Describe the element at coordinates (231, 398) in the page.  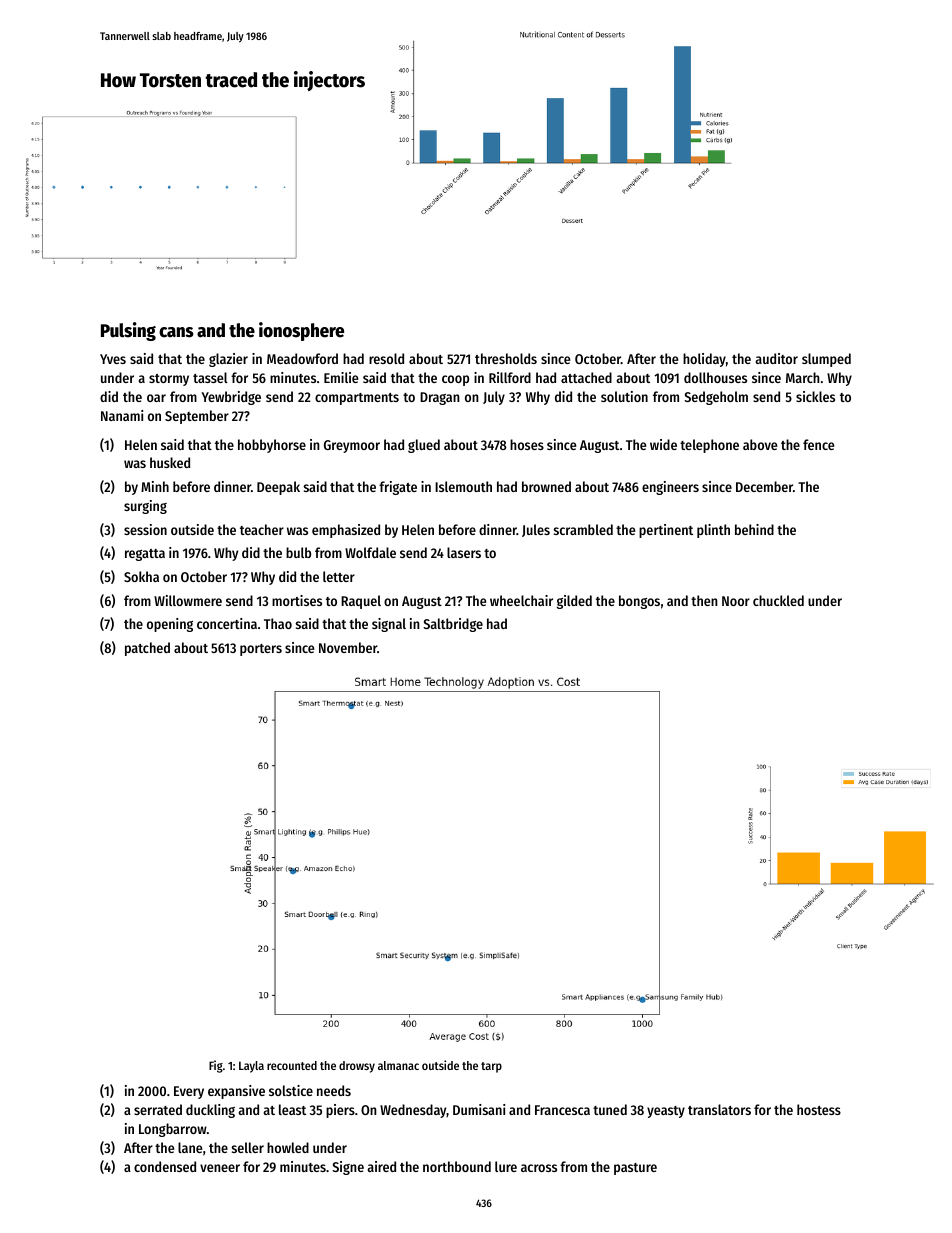
I see `Yewbridge` at that location.
